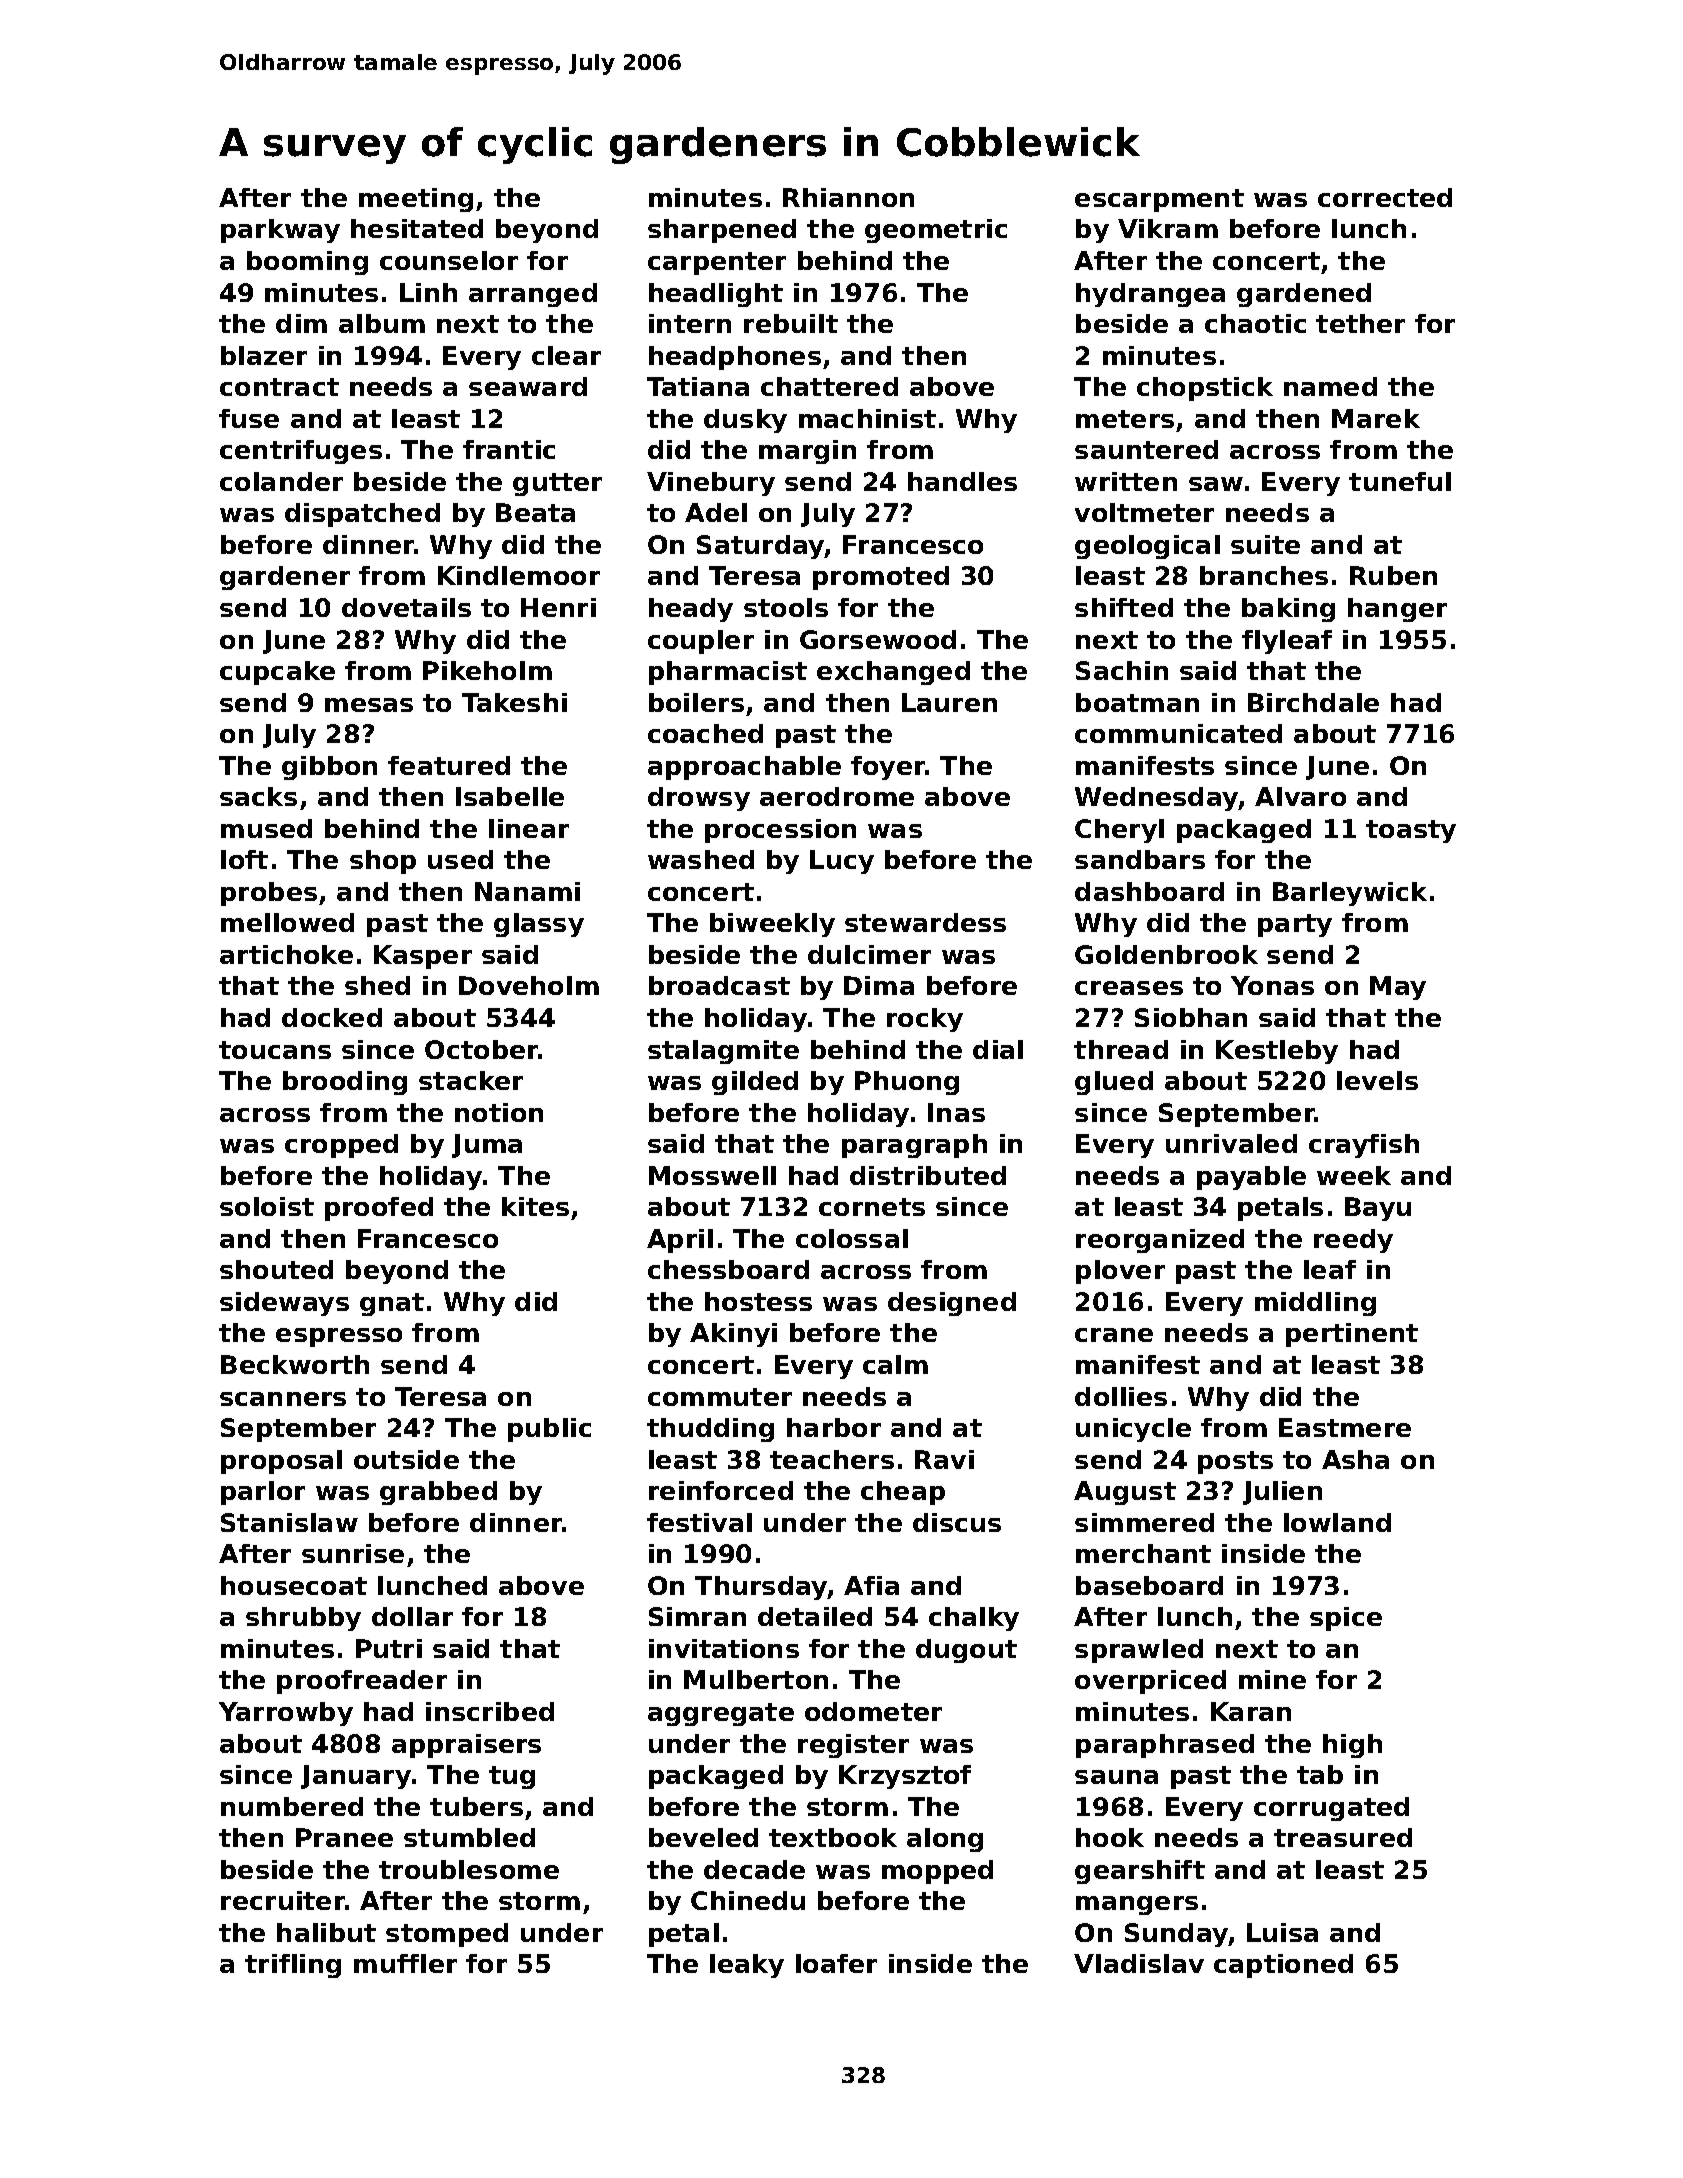 Image resolution: width=1683 pixels, height=2178 pixels. Describe the element at coordinates (466, 1746) in the image. I see `appraisers` at that location.
